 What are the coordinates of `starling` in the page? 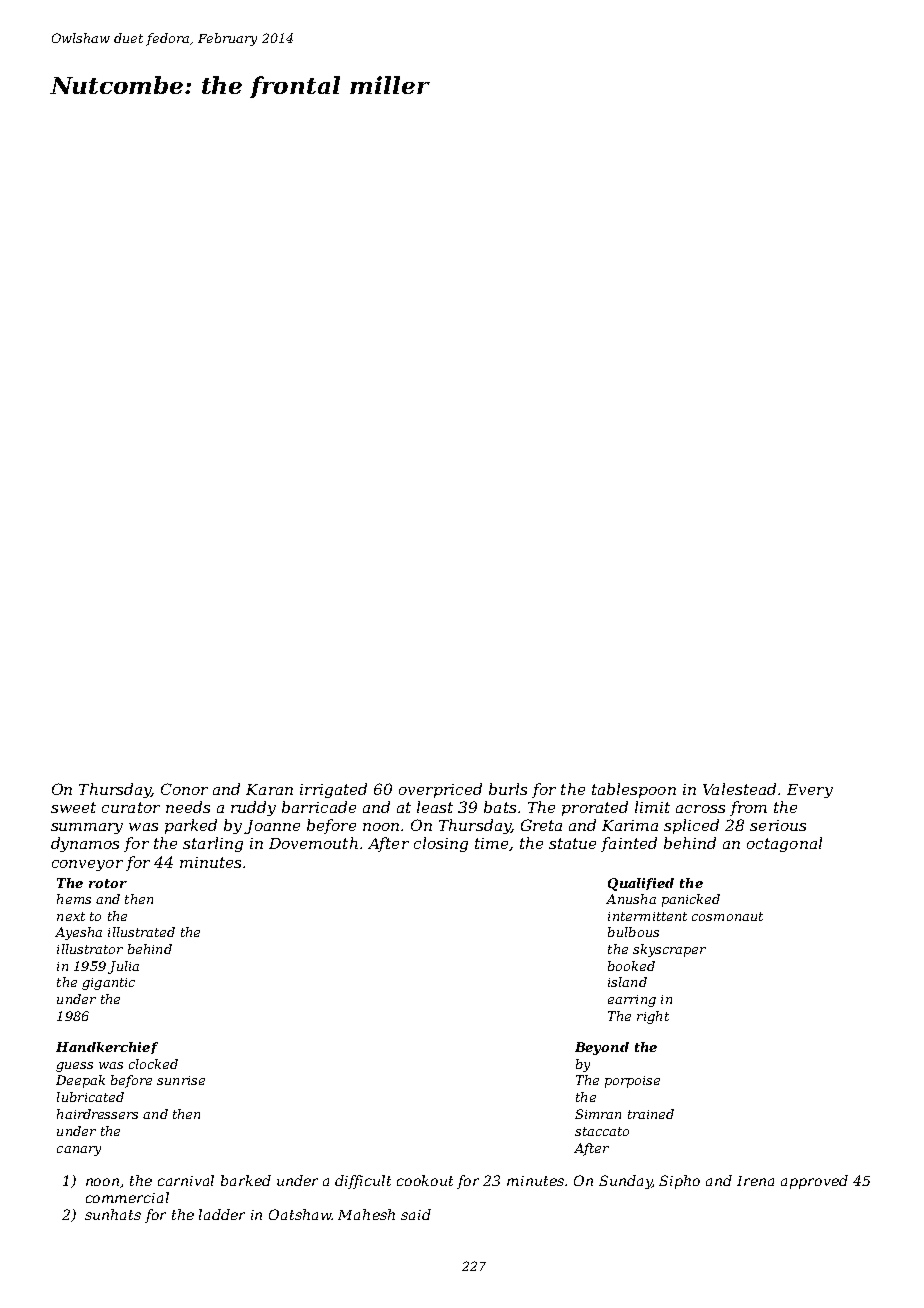 It's located at (213, 844).
